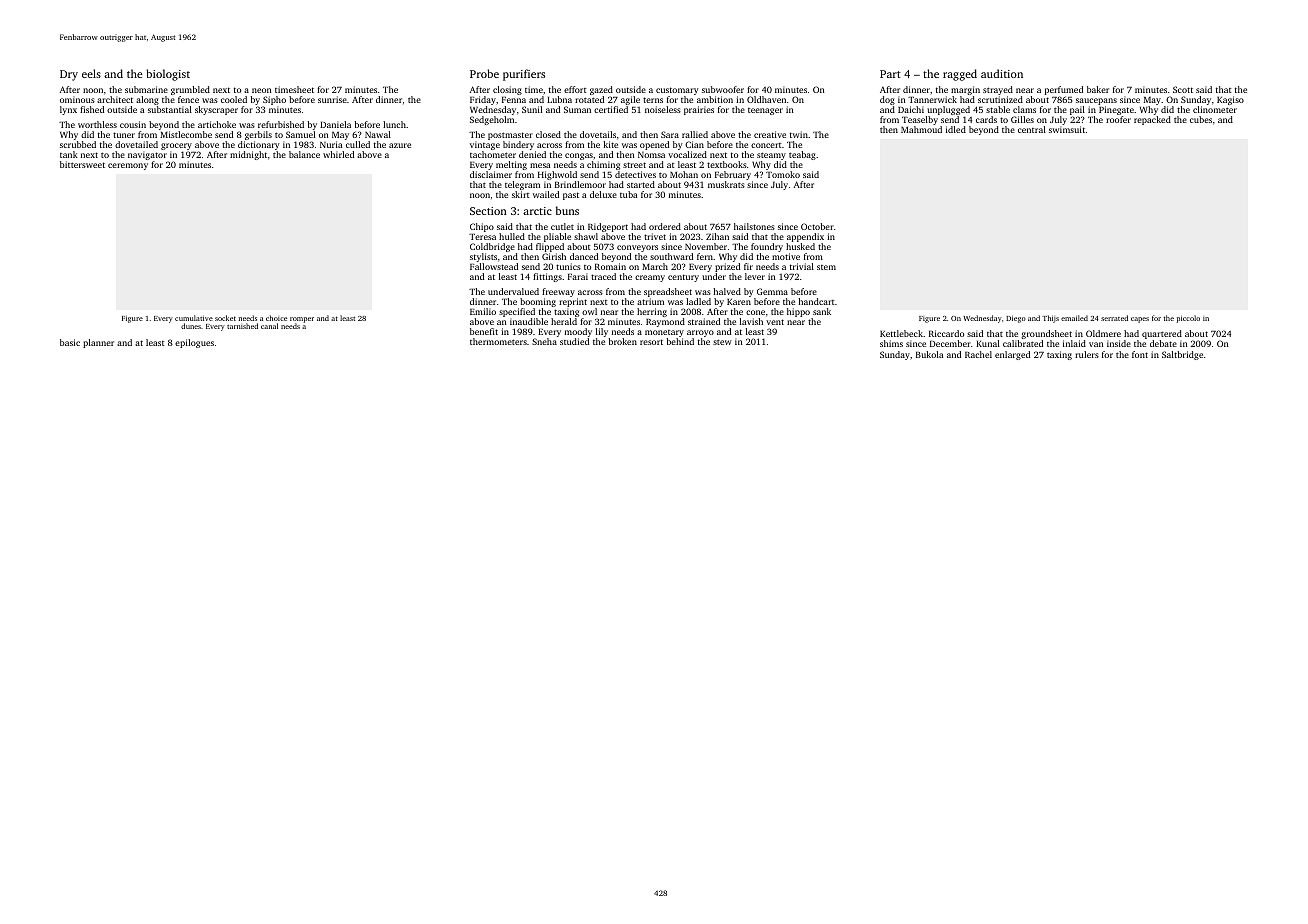 The width and height of the screenshot is (1308, 924). I want to click on neon, so click(261, 90).
